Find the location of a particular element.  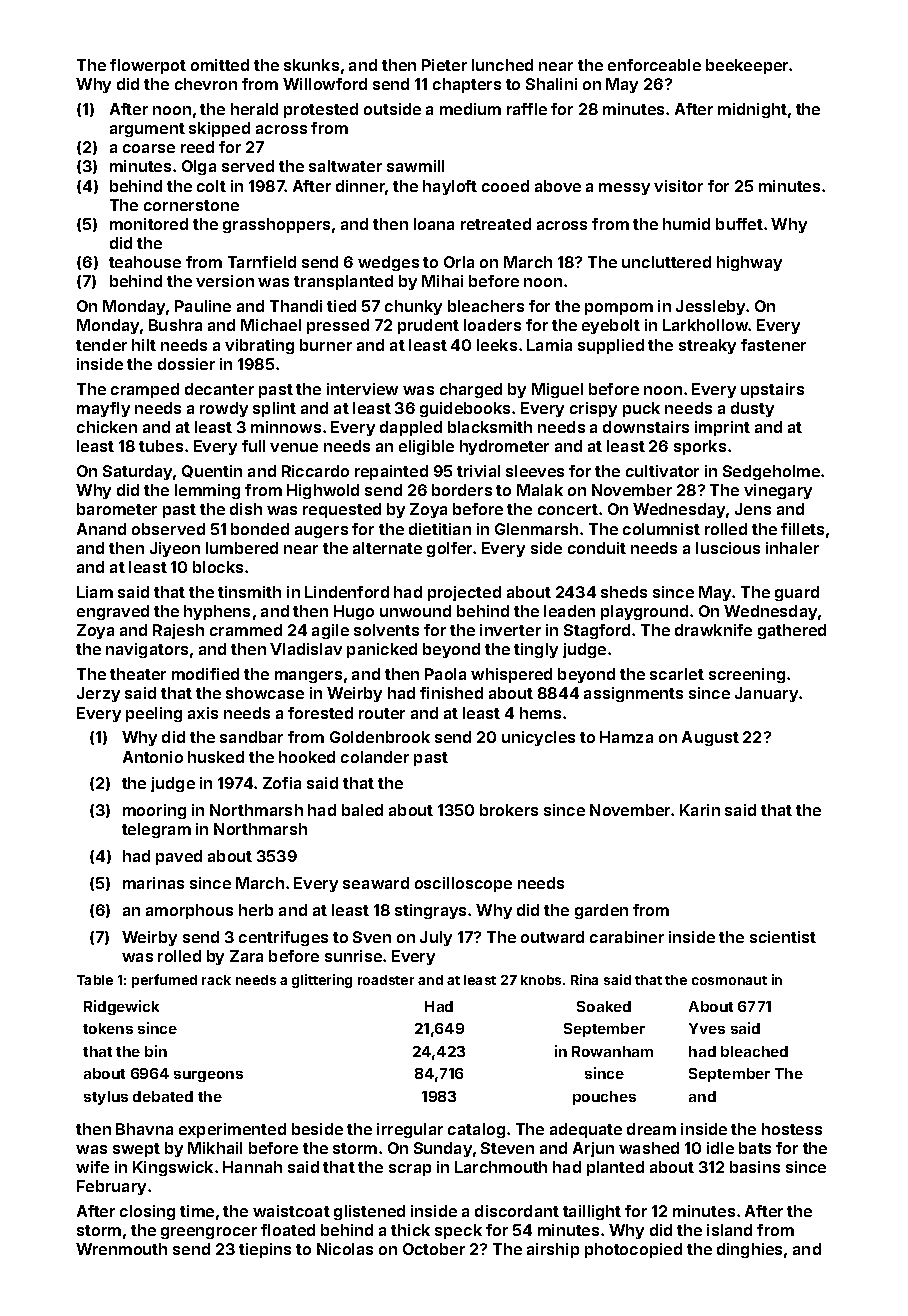

tender is located at coordinates (101, 345).
